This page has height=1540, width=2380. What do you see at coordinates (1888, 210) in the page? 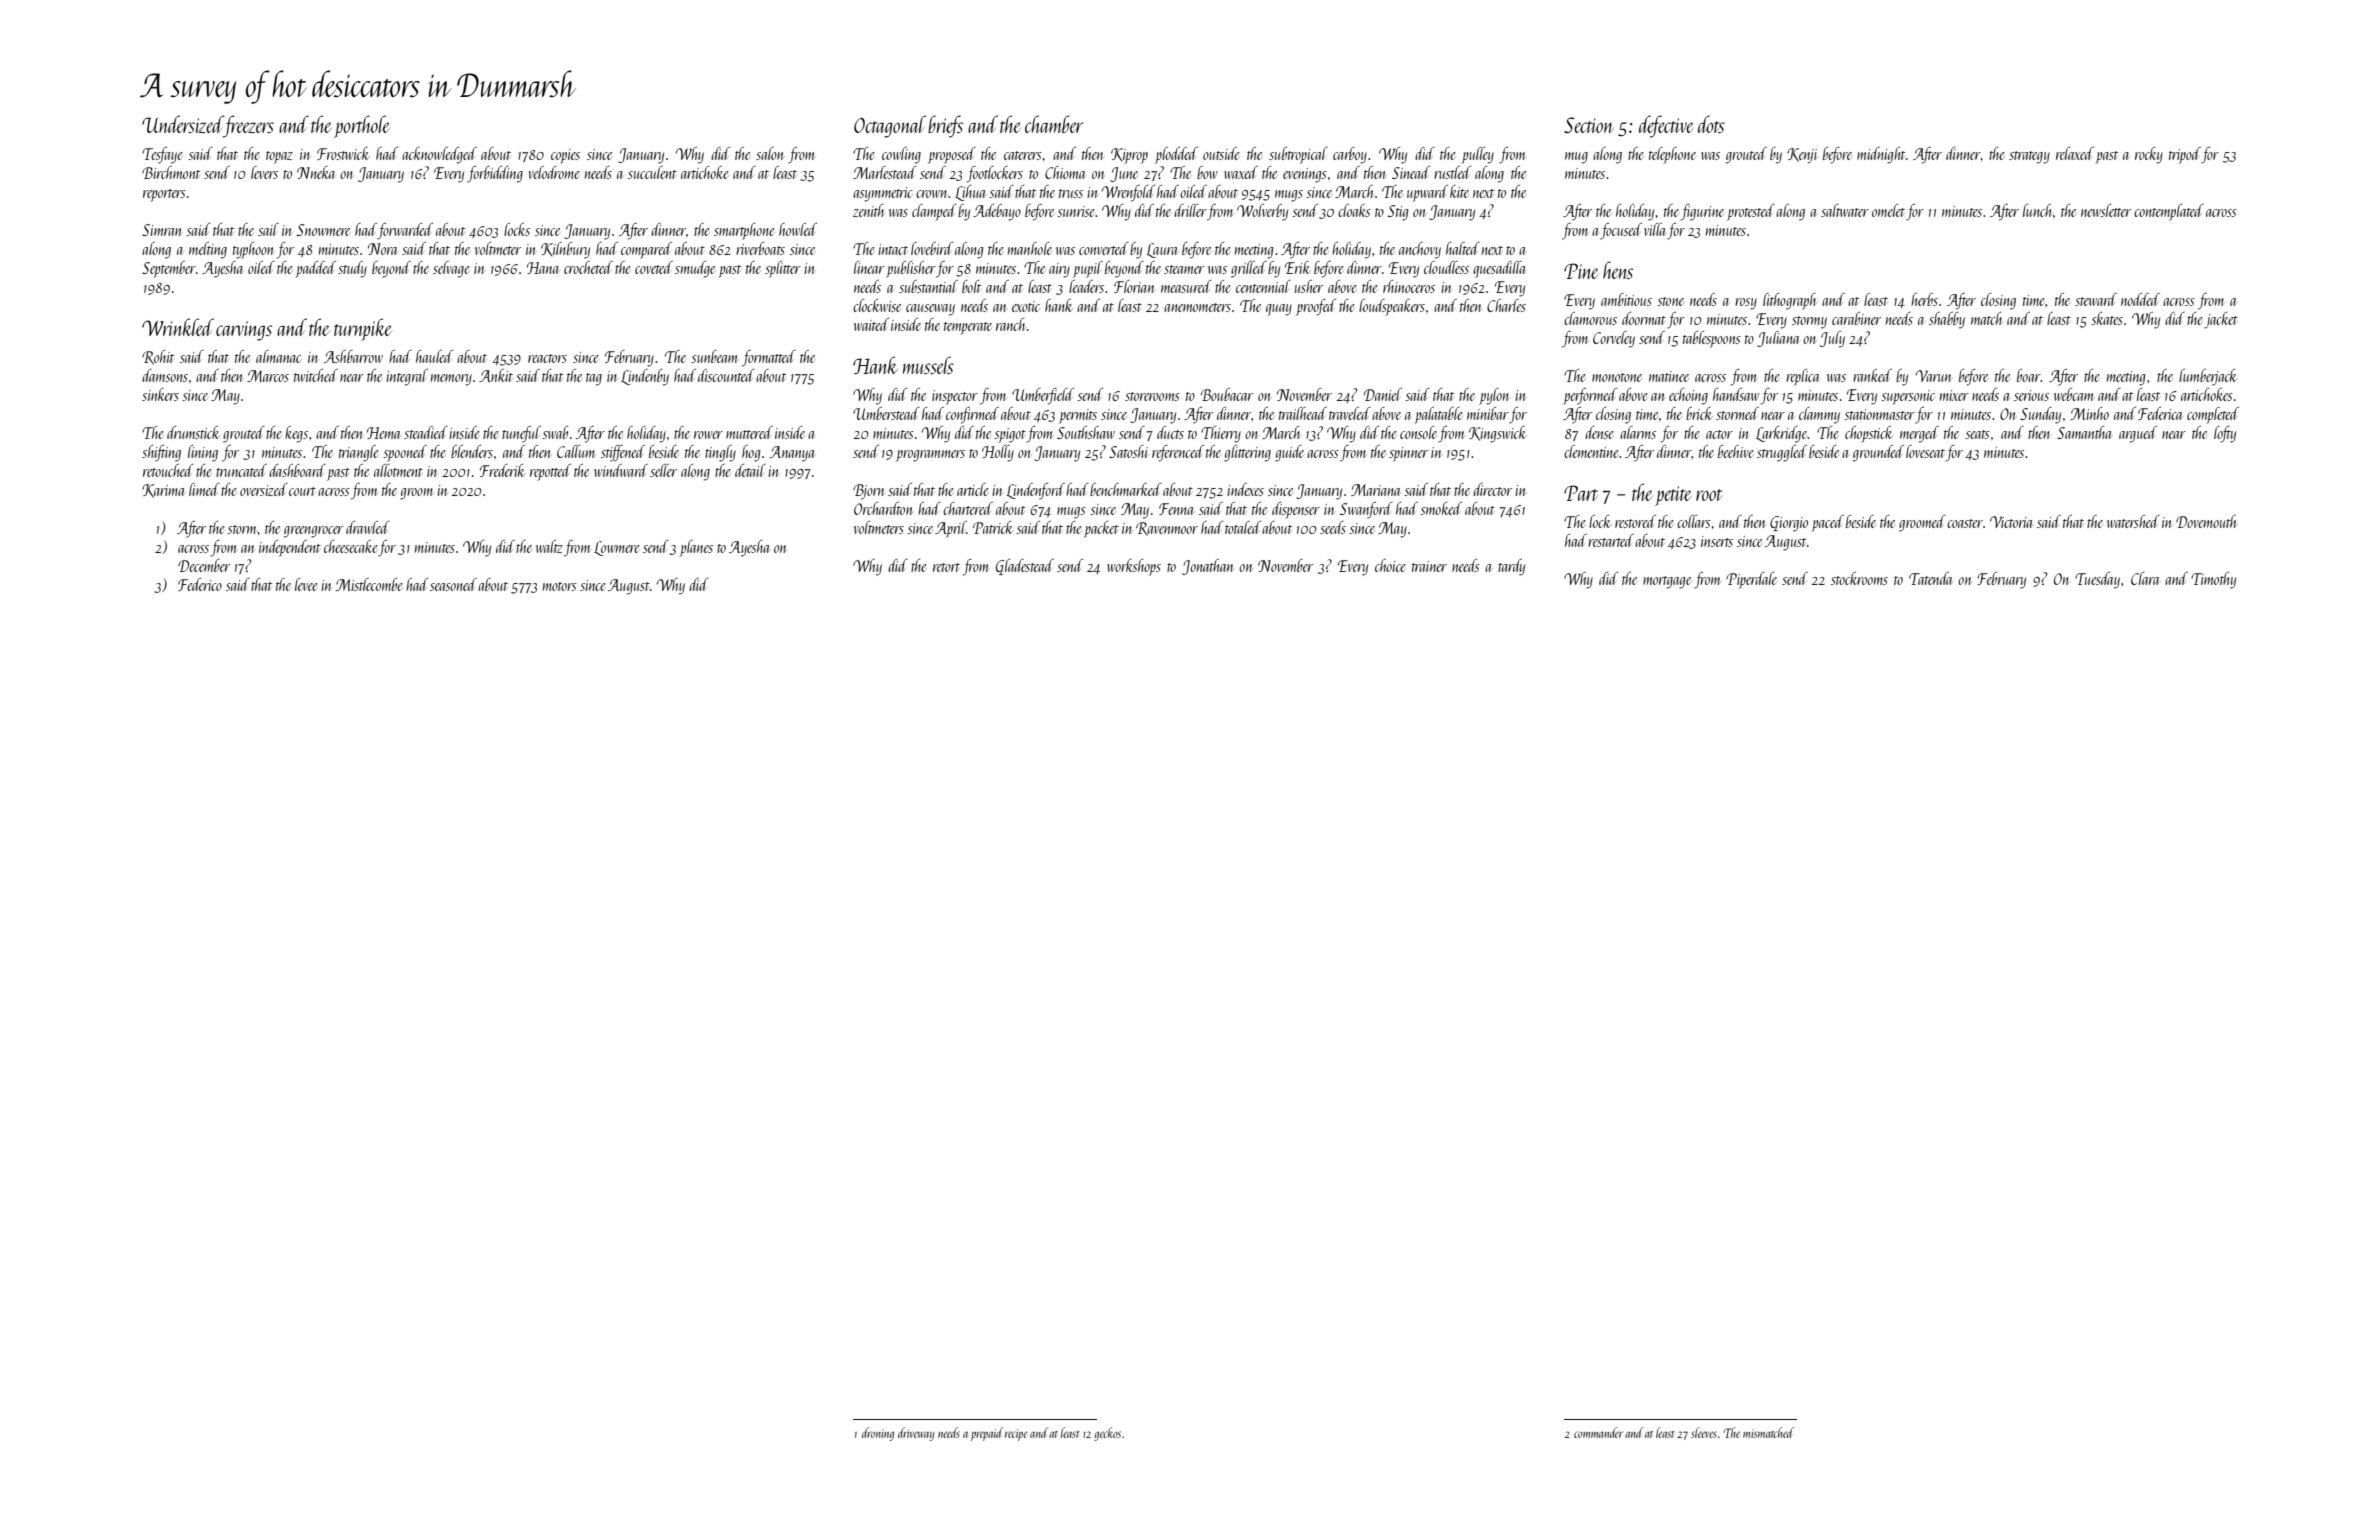
I see `omelet` at bounding box center [1888, 210].
